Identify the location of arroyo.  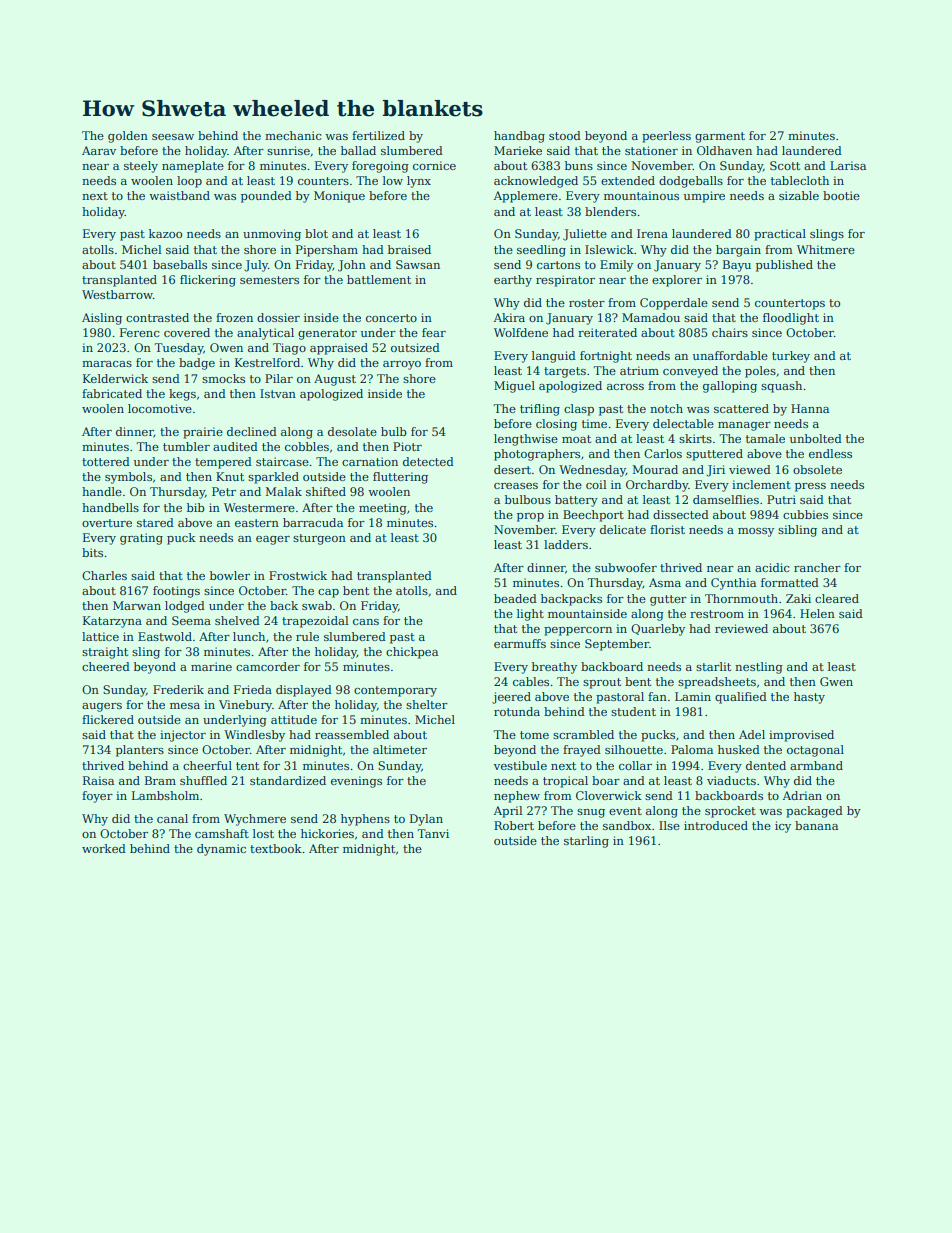
(402, 365).
